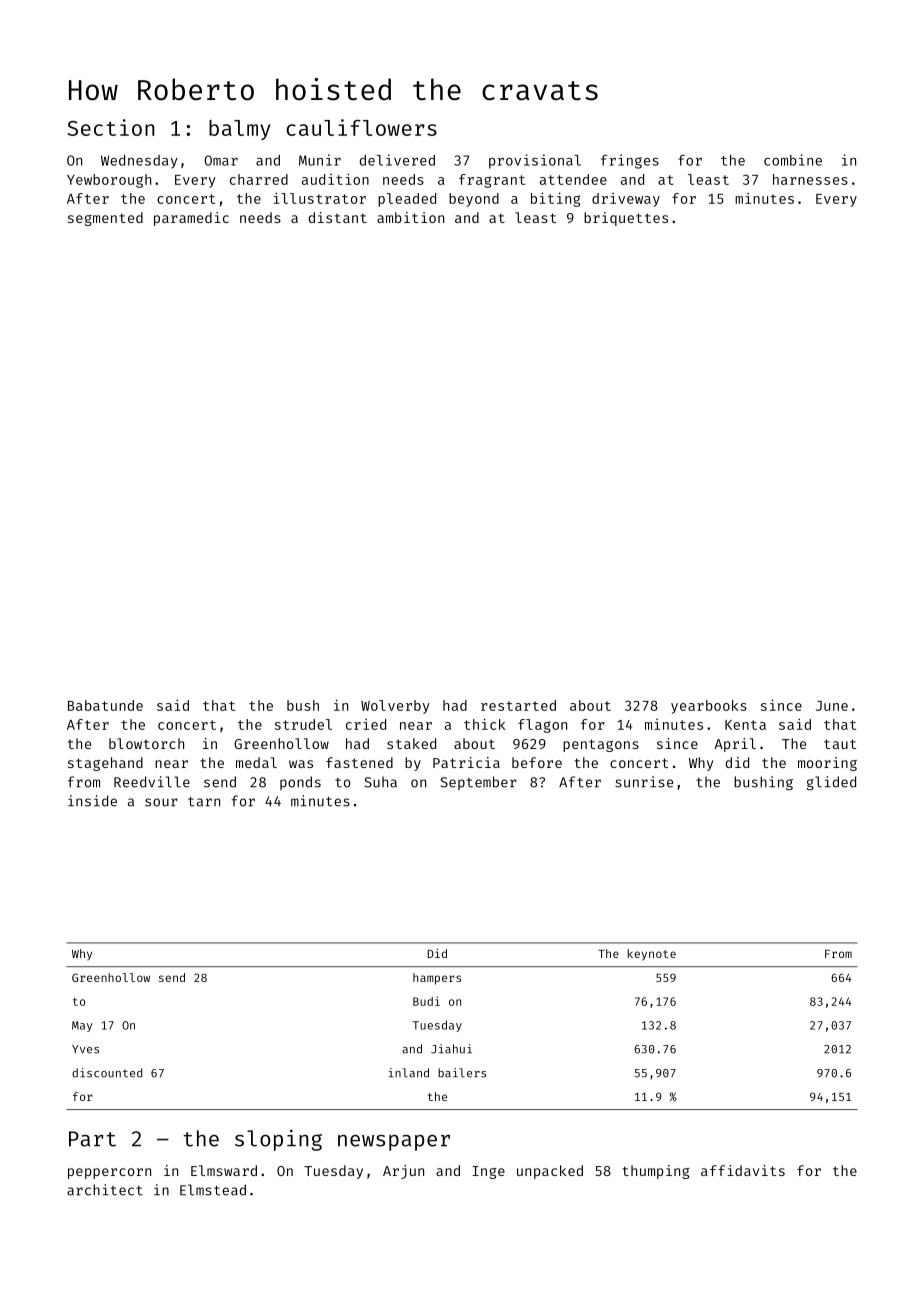 The image size is (924, 1308). I want to click on Babatunde, so click(105, 705).
